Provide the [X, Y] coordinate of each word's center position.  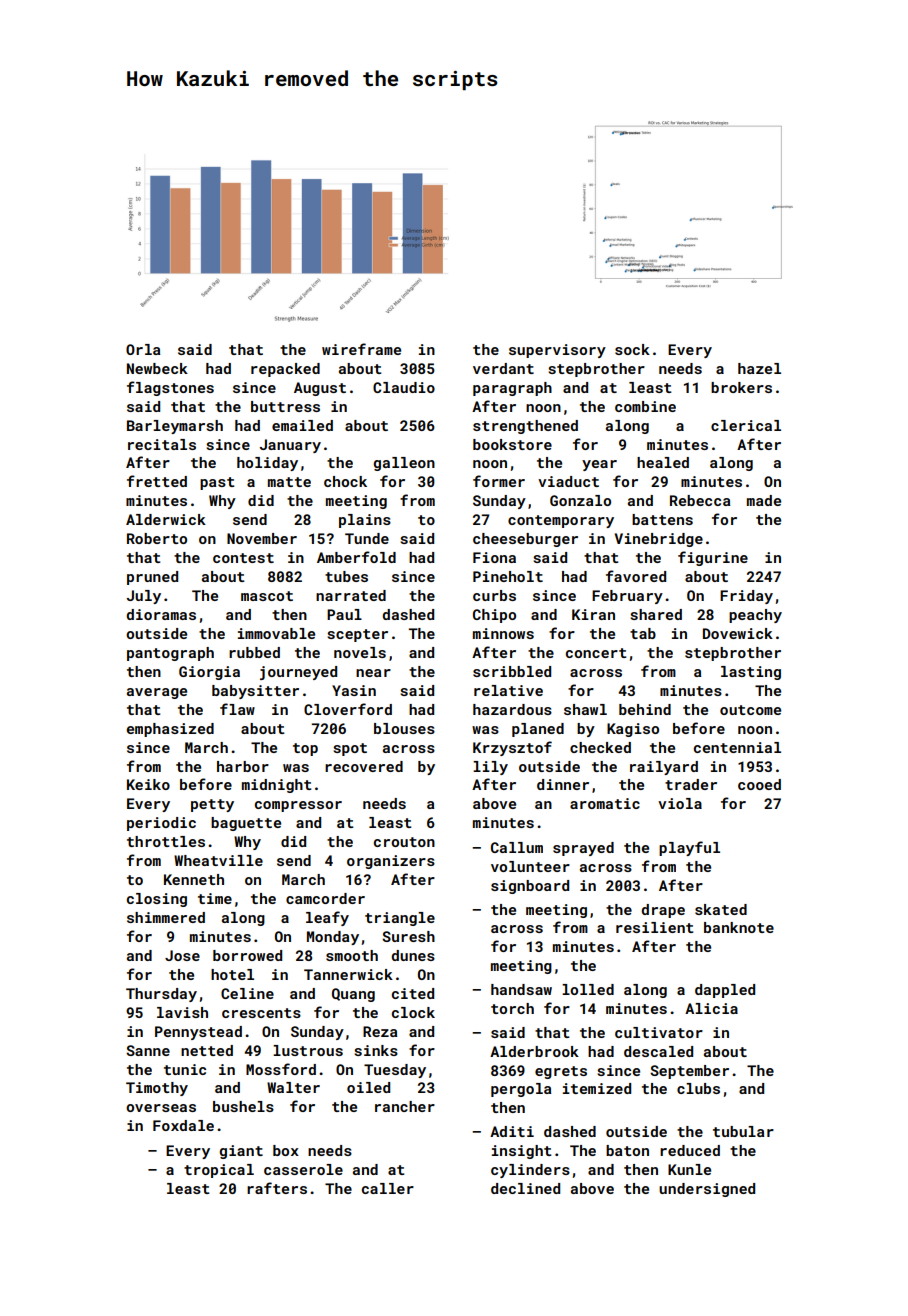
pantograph [170, 654]
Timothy [157, 1089]
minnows [503, 633]
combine [645, 406]
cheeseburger [525, 540]
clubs [698, 1088]
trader [691, 784]
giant [241, 1152]
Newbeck [157, 368]
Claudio [404, 387]
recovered [364, 766]
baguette [246, 824]
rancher [405, 1106]
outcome [750, 710]
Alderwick [166, 519]
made [764, 500]
